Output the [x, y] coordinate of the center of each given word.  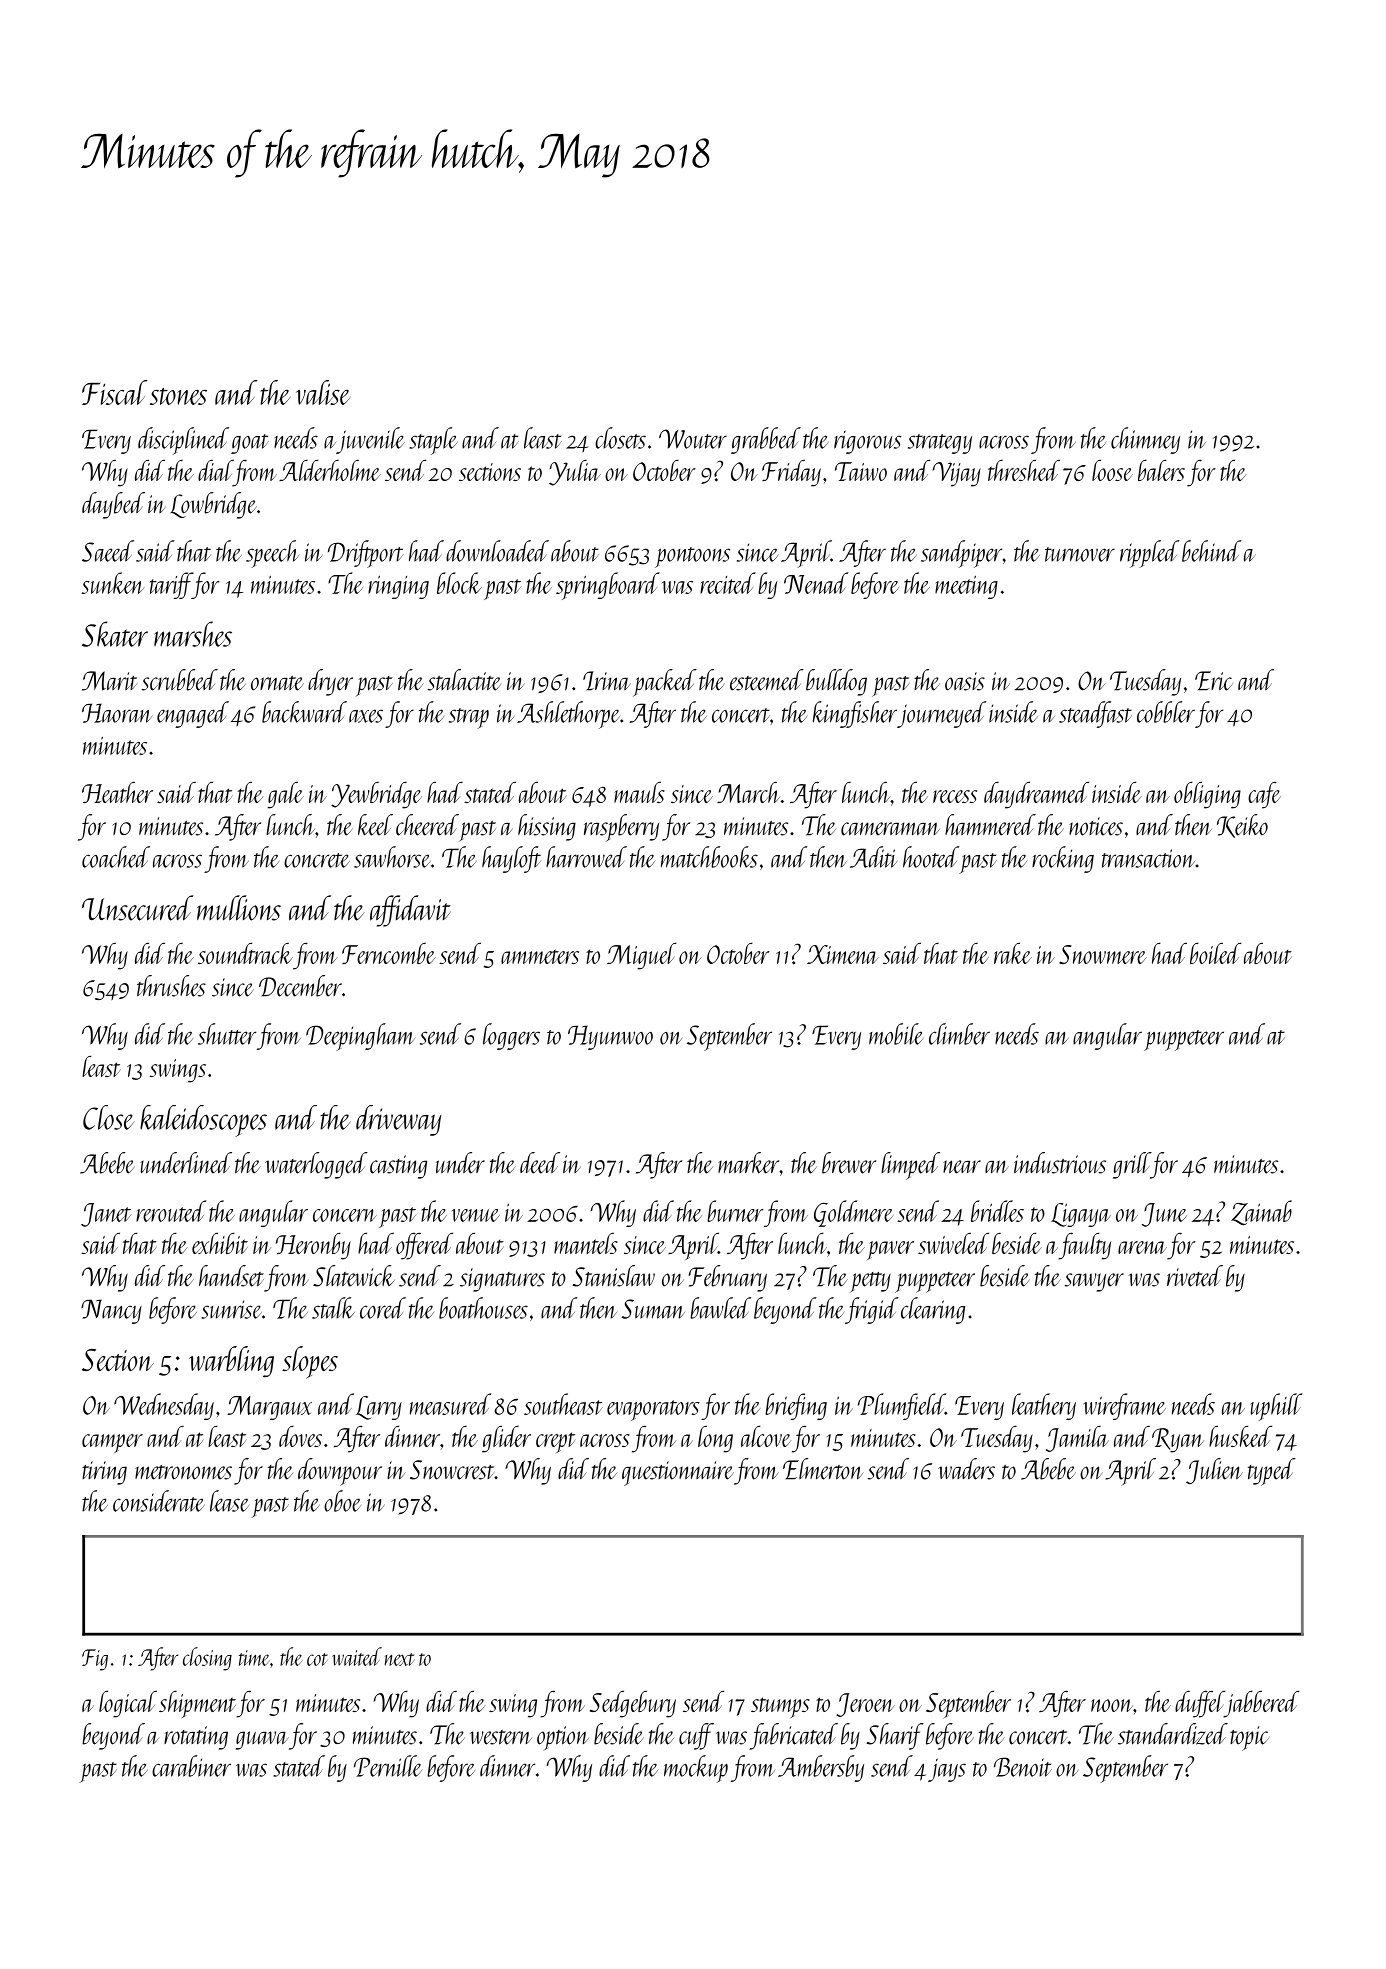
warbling [231, 1361]
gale [286, 795]
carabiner [191, 1766]
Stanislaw [613, 1276]
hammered [990, 825]
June [1164, 1215]
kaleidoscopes [203, 1121]
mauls [639, 792]
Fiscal [114, 392]
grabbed [766, 440]
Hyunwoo [610, 1037]
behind [1212, 551]
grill [1132, 1165]
